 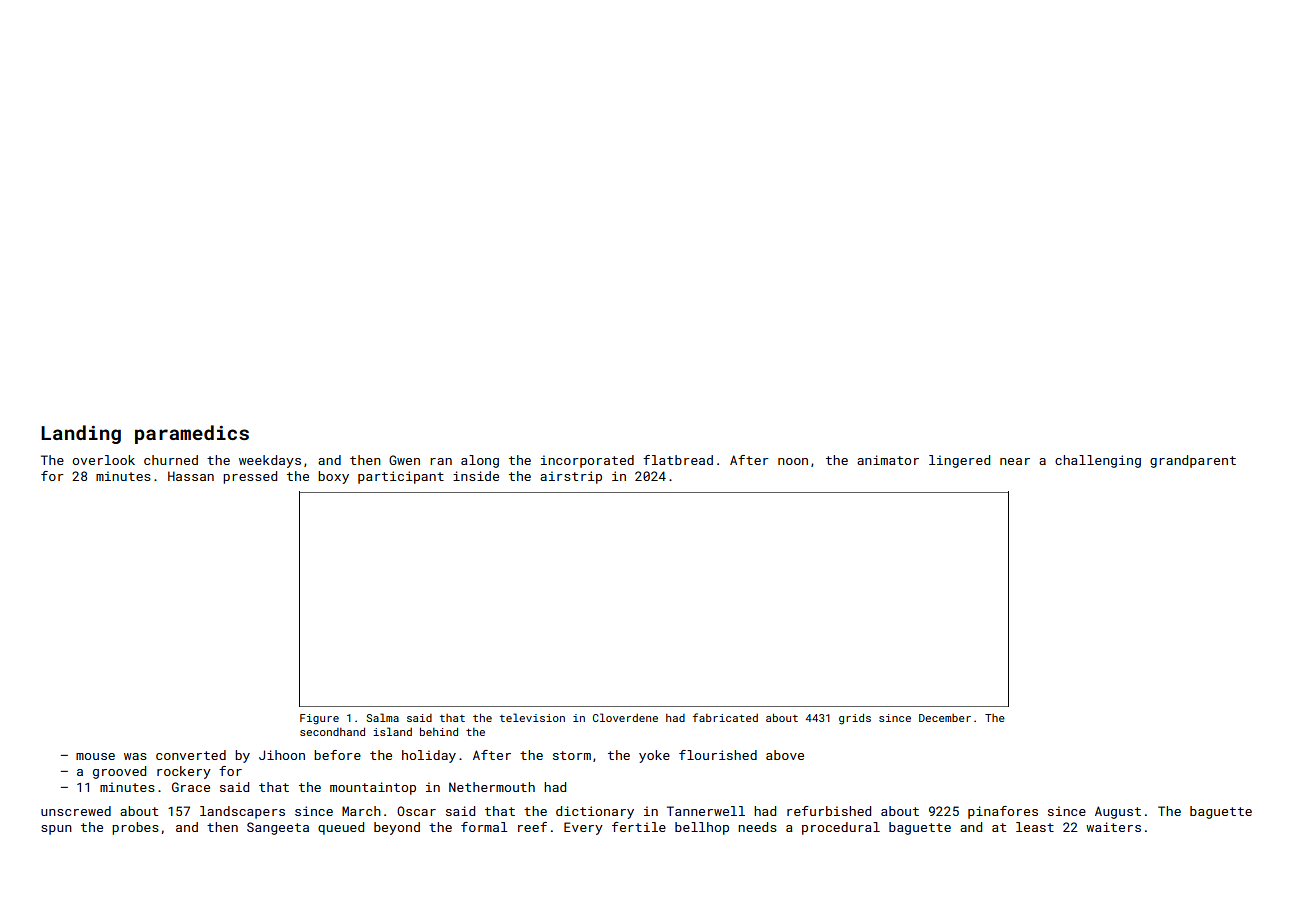 What do you see at coordinates (587, 461) in the screenshot?
I see `incorporated` at bounding box center [587, 461].
